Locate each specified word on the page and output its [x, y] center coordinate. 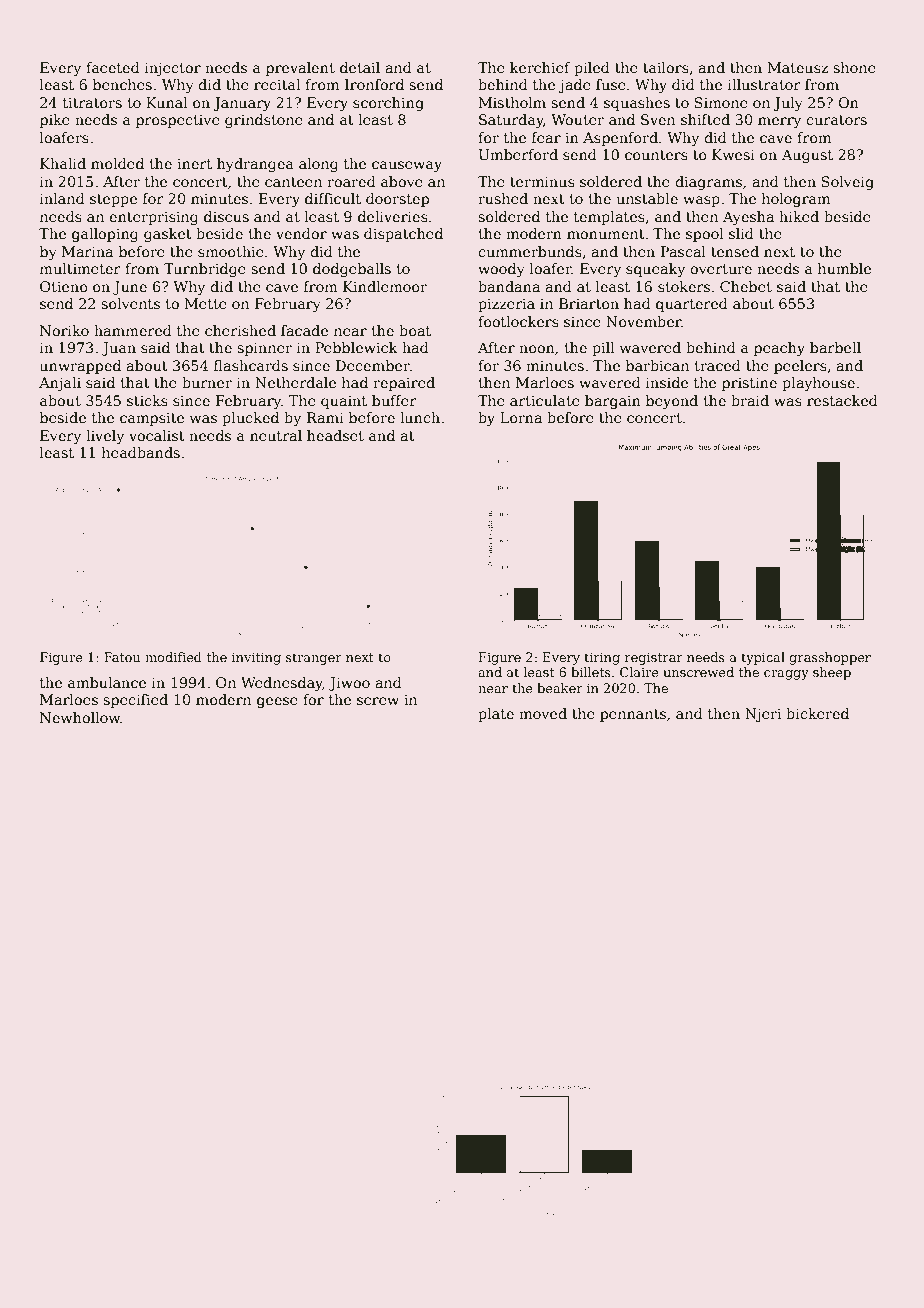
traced [717, 365]
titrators [92, 102]
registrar [654, 658]
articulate [545, 400]
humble [844, 268]
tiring [602, 658]
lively [105, 437]
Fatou [122, 657]
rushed [503, 198]
